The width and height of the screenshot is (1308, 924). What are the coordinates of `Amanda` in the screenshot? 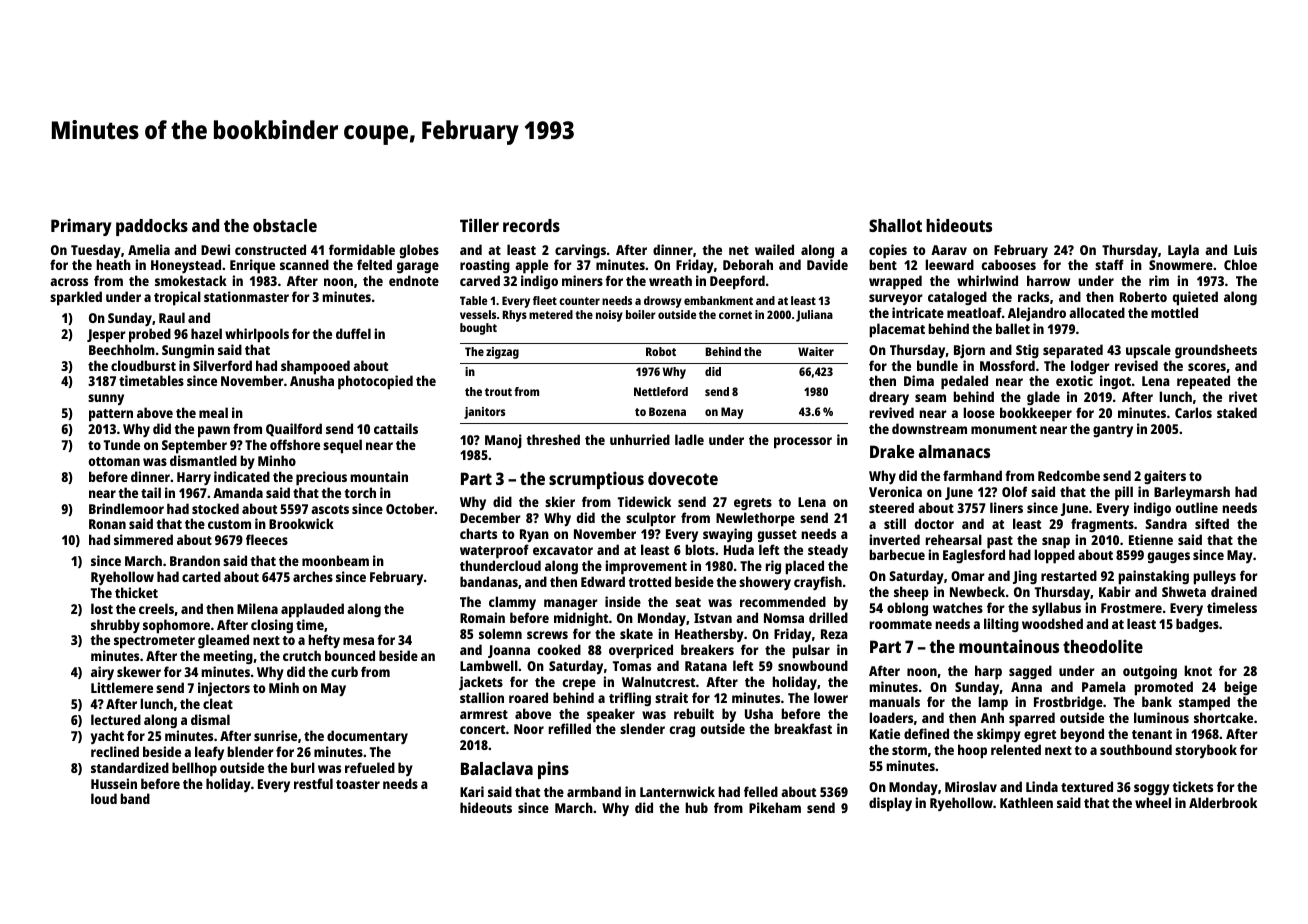 It's located at (238, 492).
